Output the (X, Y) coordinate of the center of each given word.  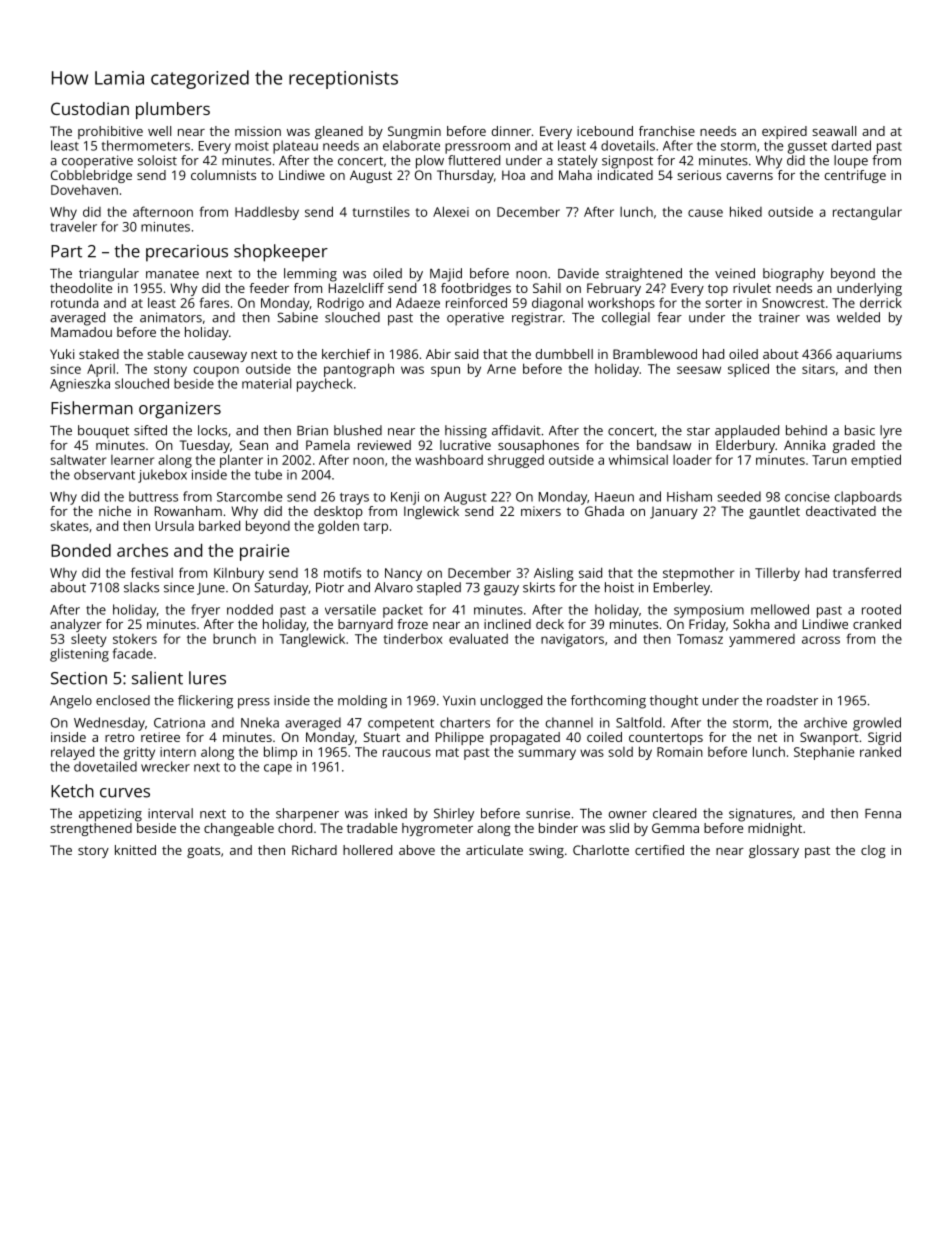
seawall (834, 131)
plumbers (173, 110)
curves (125, 793)
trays (354, 499)
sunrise (548, 813)
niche (115, 511)
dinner (511, 131)
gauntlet (774, 512)
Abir (438, 354)
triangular (109, 275)
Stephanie (824, 753)
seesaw (699, 370)
